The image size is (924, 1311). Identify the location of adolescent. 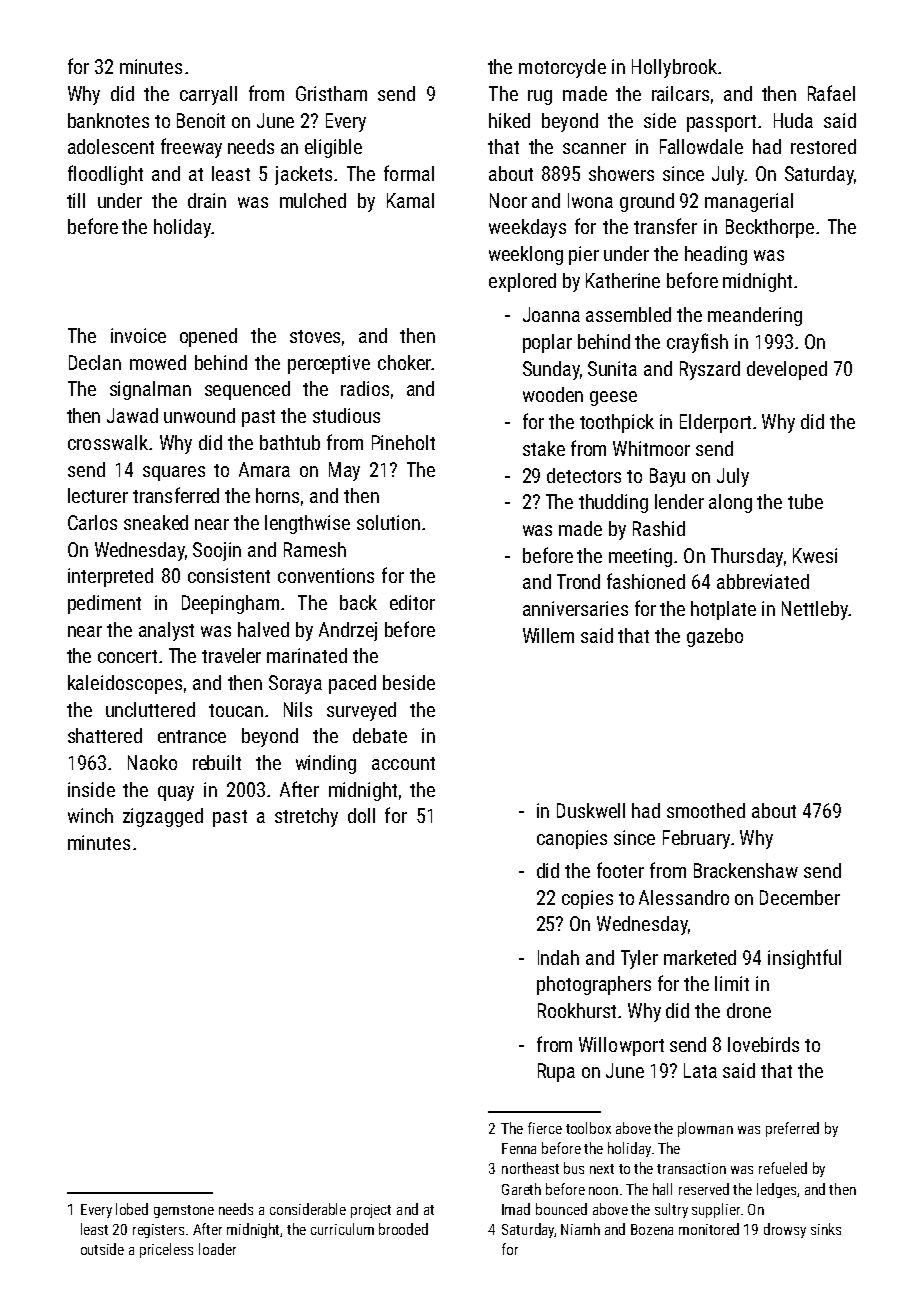
(111, 146).
